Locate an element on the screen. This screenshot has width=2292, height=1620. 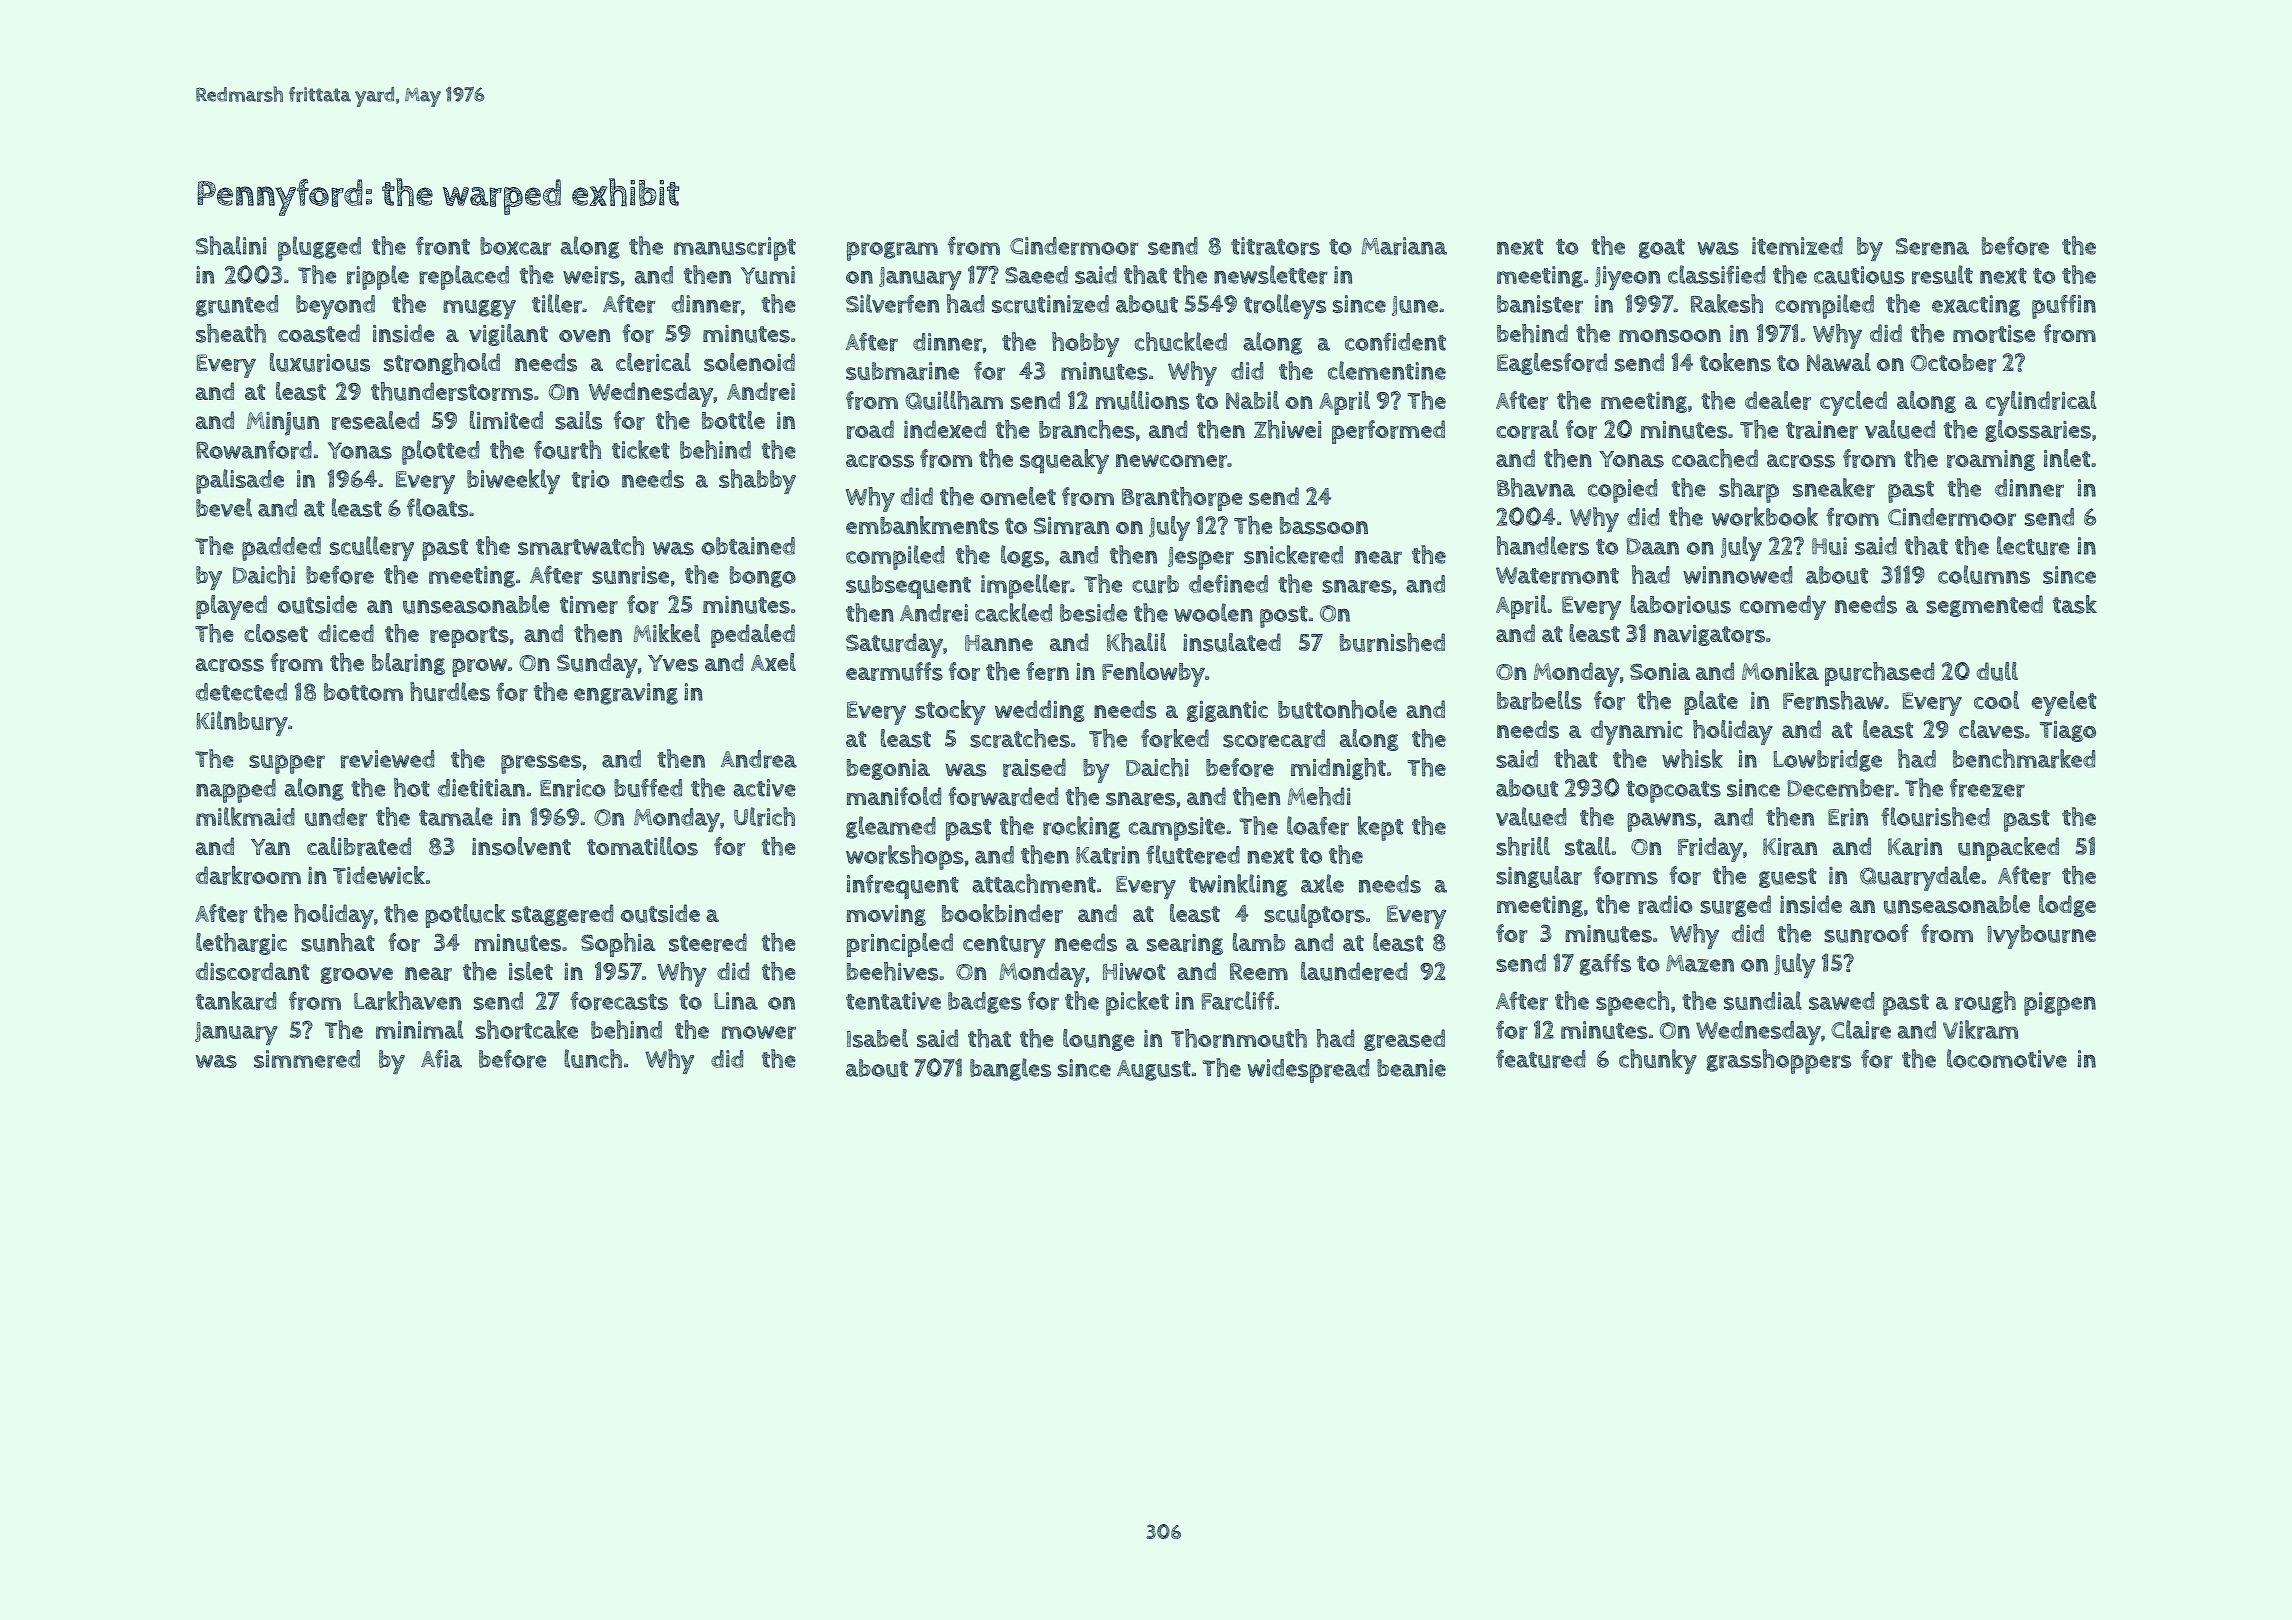
clementine is located at coordinates (1387, 370).
